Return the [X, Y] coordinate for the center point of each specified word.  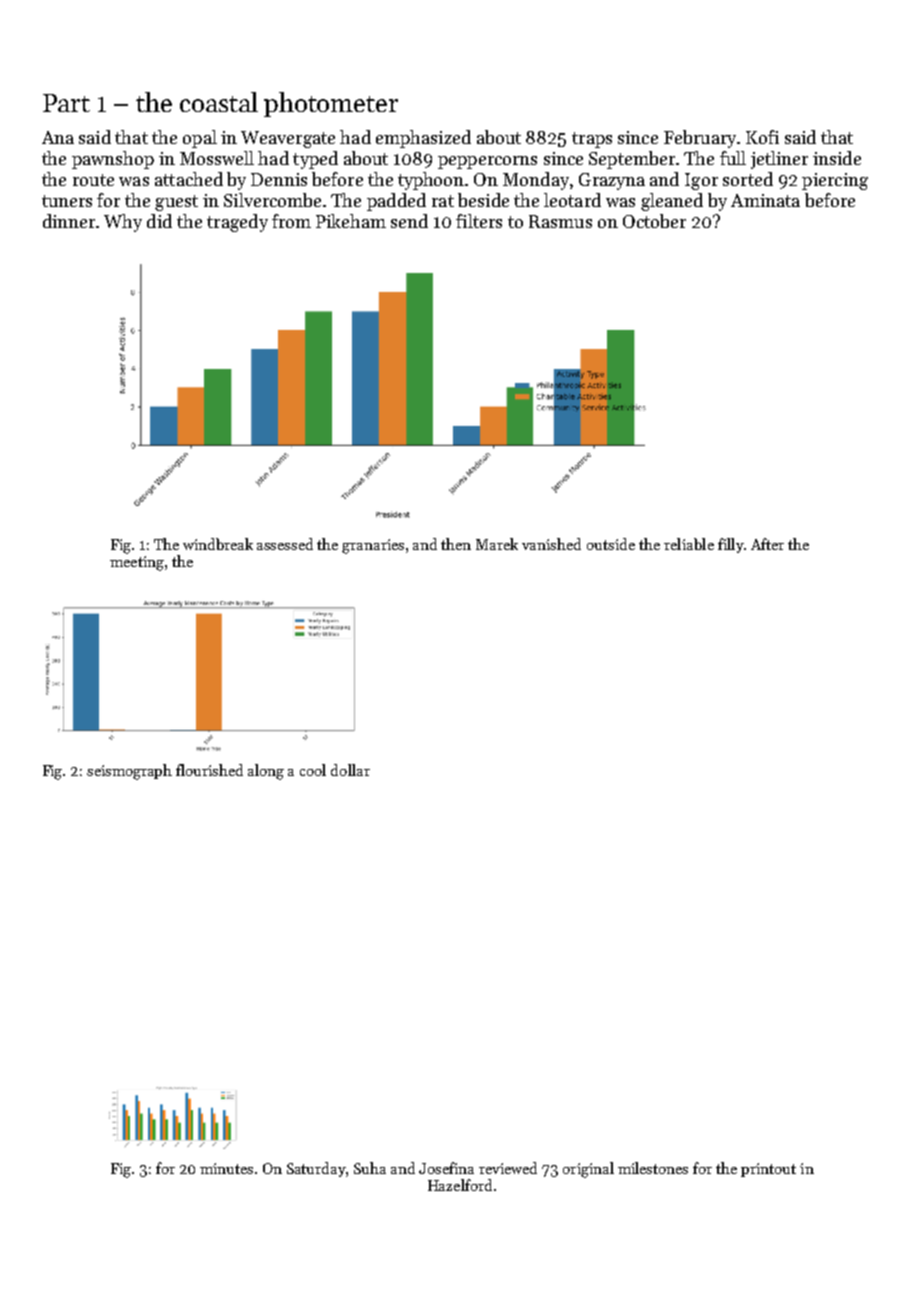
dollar [350, 770]
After [767, 544]
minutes [226, 1168]
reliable [689, 544]
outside [611, 544]
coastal [219, 102]
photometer [331, 104]
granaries [373, 546]
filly [731, 545]
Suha [370, 1168]
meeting [137, 563]
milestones [653, 1168]
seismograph [129, 772]
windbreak [218, 544]
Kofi [762, 137]
